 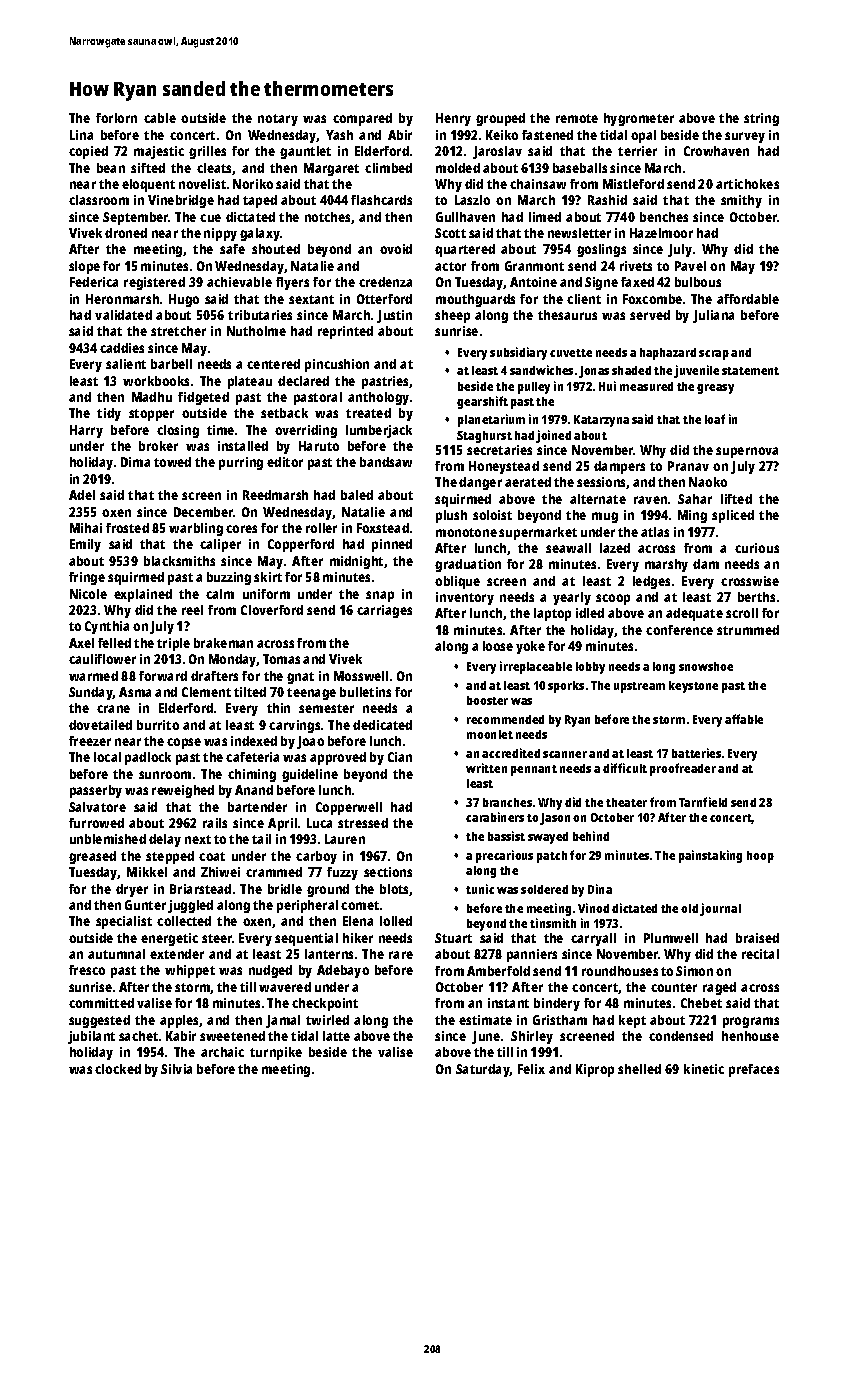 What do you see at coordinates (750, 371) in the page?
I see `statement` at bounding box center [750, 371].
